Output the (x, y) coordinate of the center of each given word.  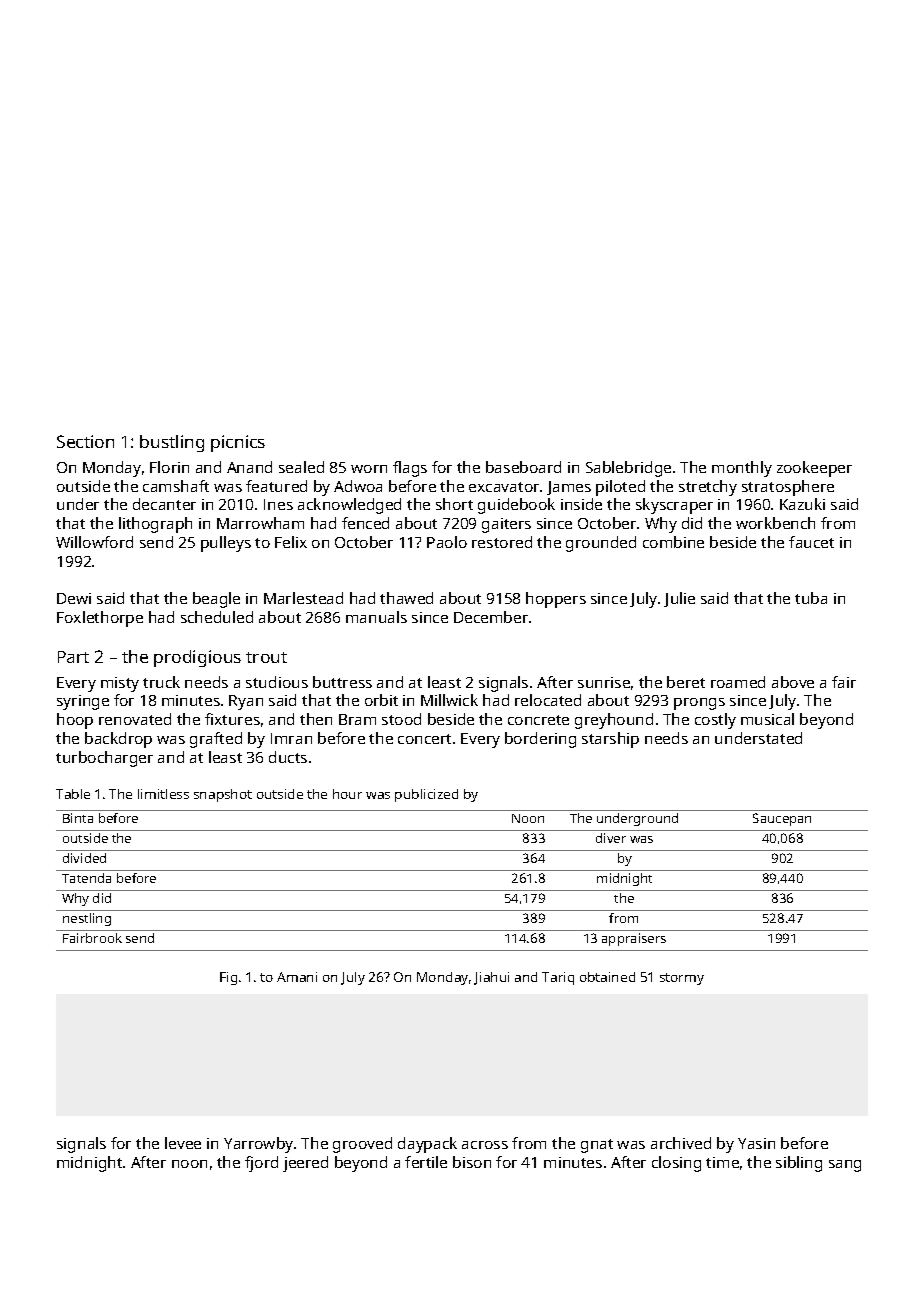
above (793, 682)
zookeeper (814, 469)
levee (183, 1143)
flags (410, 469)
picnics (238, 443)
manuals (376, 617)
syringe (83, 702)
